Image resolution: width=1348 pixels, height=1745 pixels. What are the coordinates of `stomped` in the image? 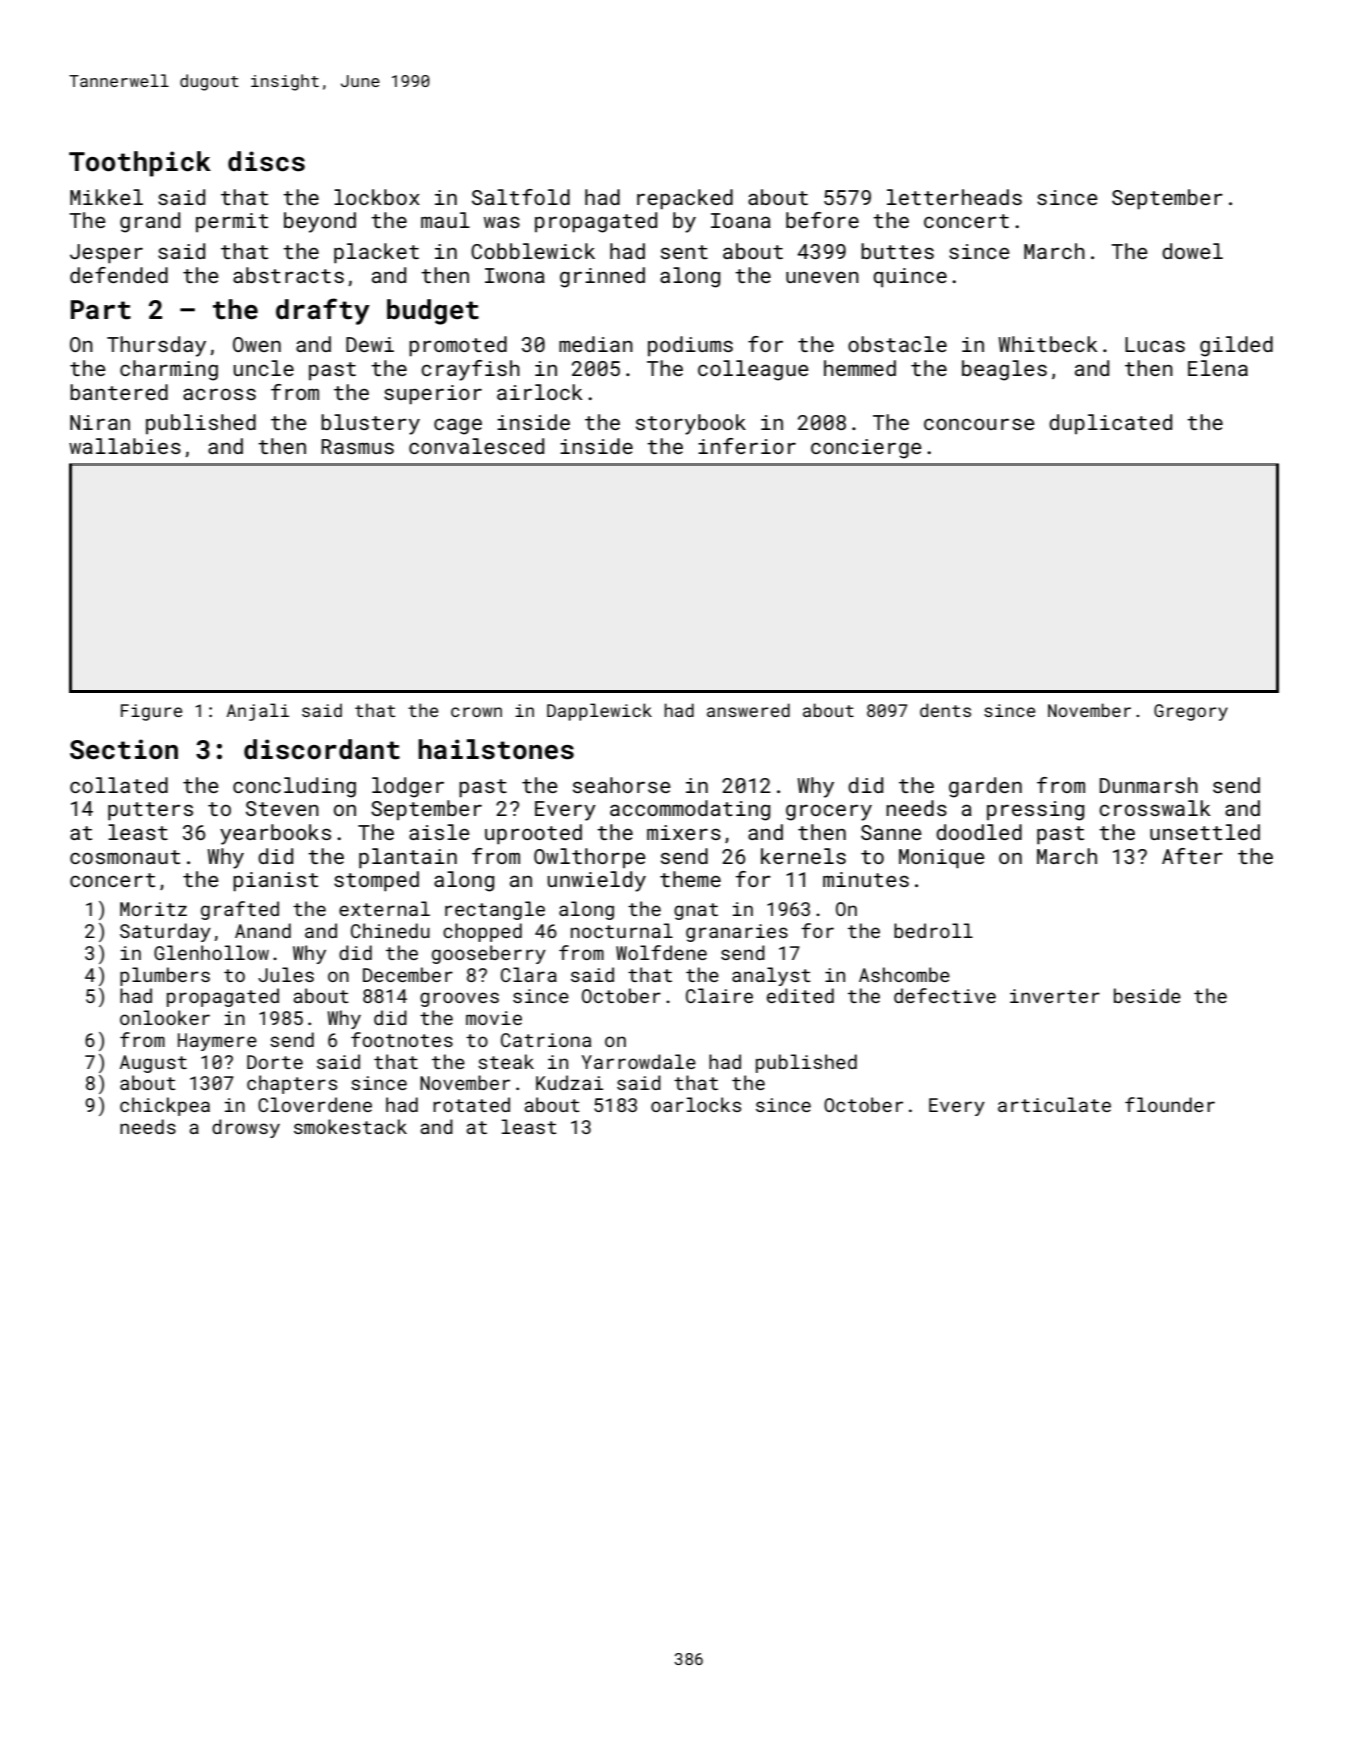 It's located at (376, 881).
